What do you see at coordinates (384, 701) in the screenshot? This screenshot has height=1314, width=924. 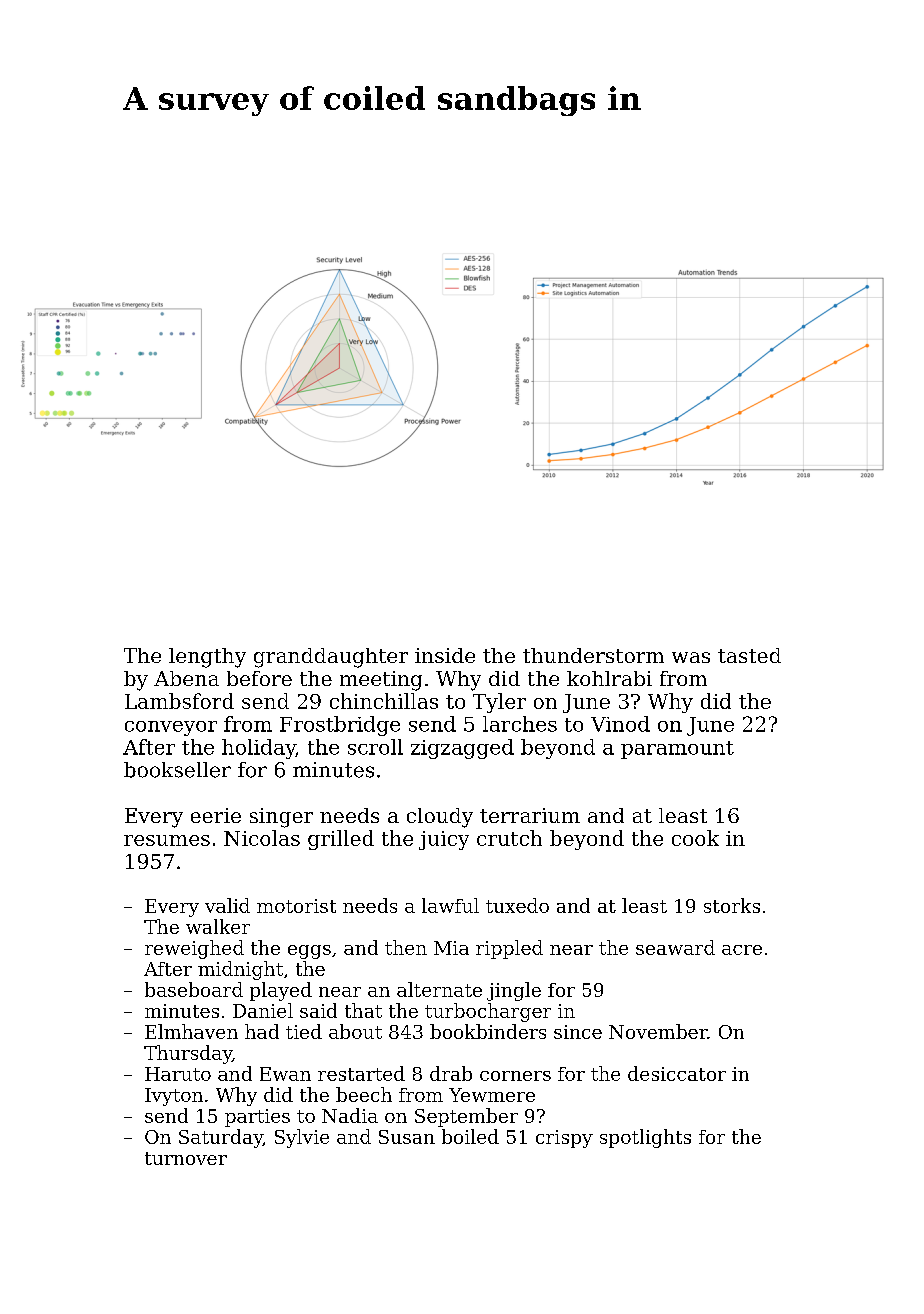 I see `chinchillas` at bounding box center [384, 701].
